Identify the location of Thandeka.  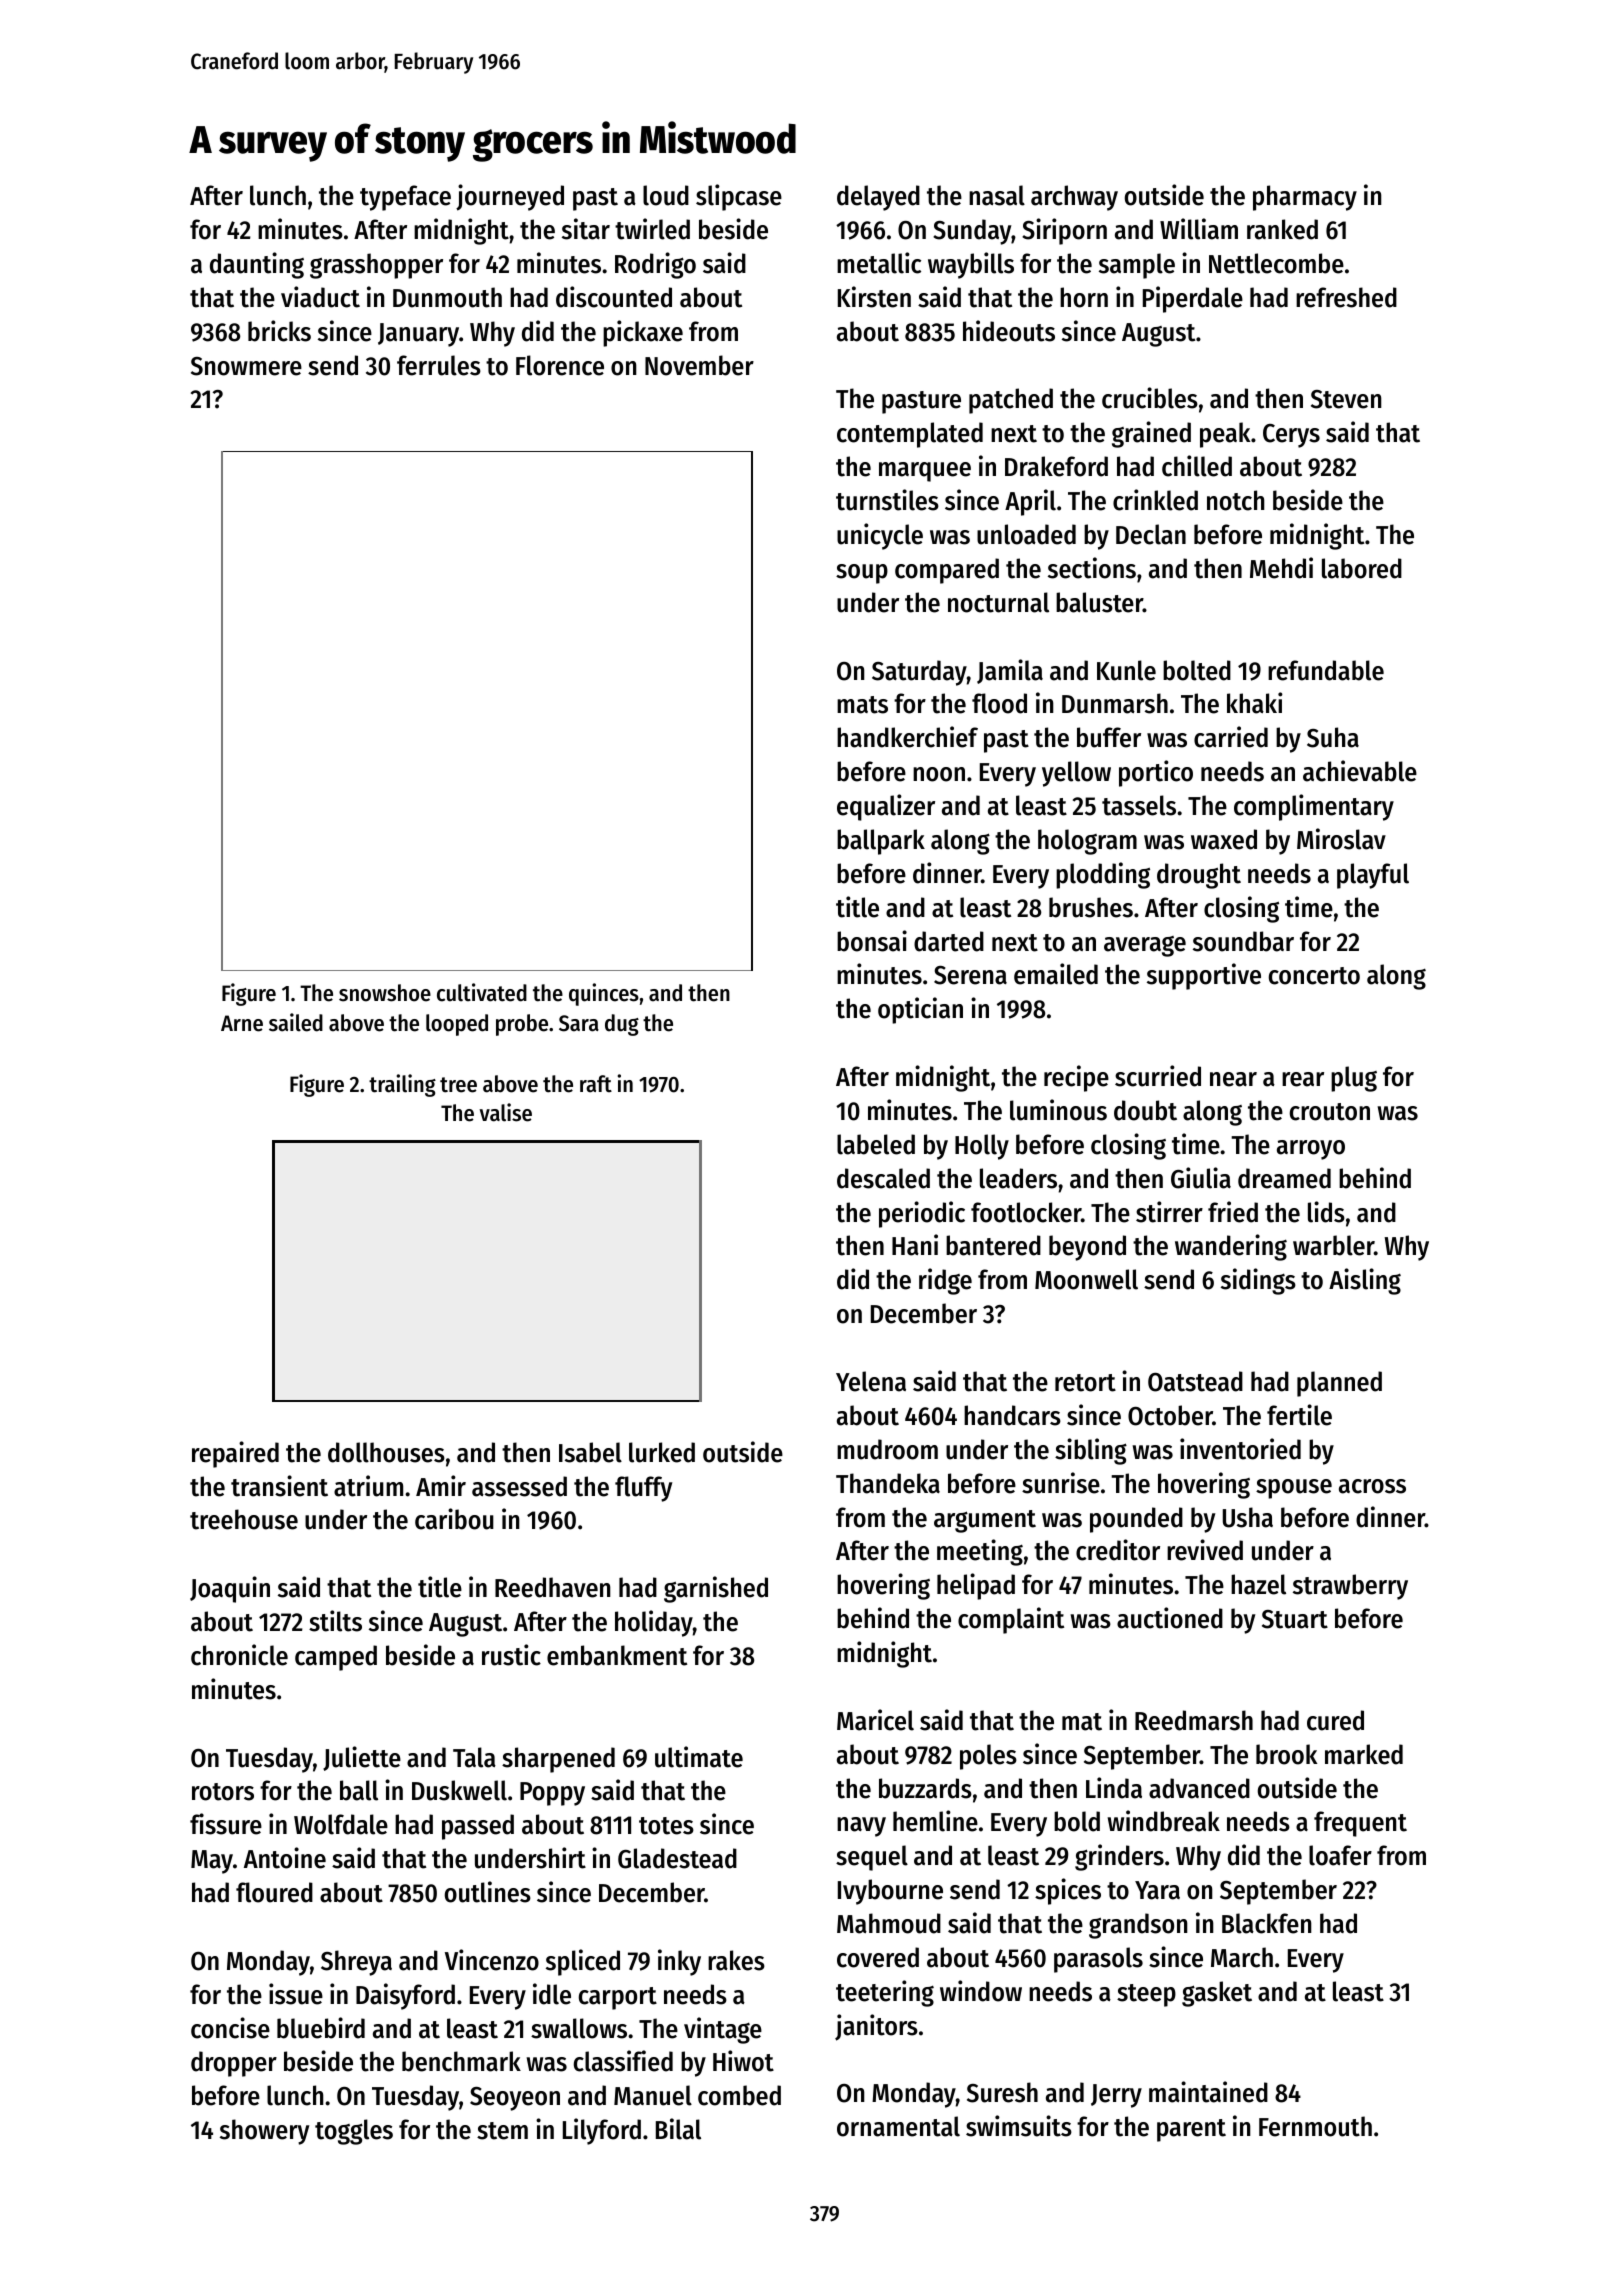
(888, 1483).
